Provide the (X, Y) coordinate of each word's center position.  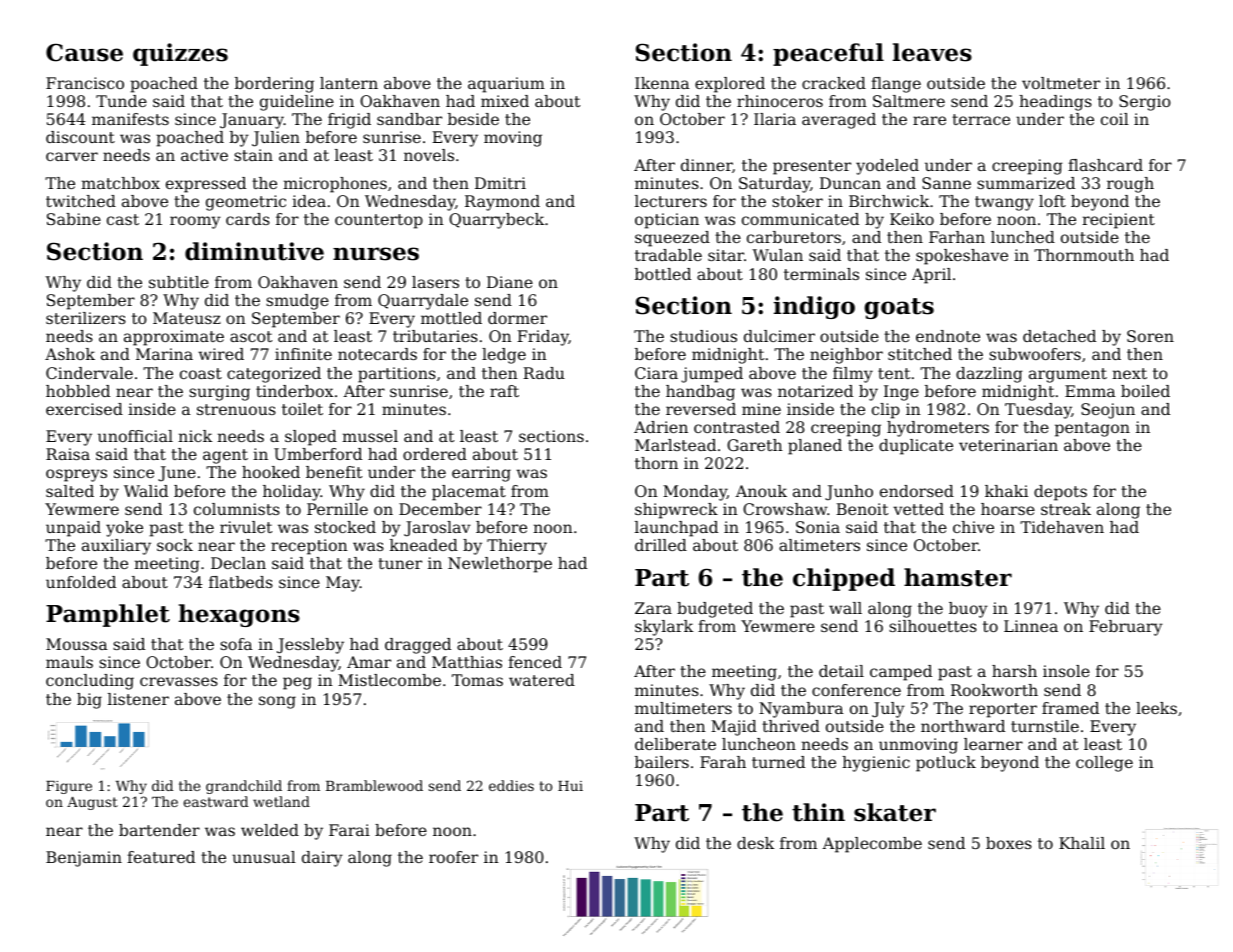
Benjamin (84, 859)
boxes (1009, 843)
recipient (1118, 221)
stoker (797, 201)
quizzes (180, 54)
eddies (511, 785)
